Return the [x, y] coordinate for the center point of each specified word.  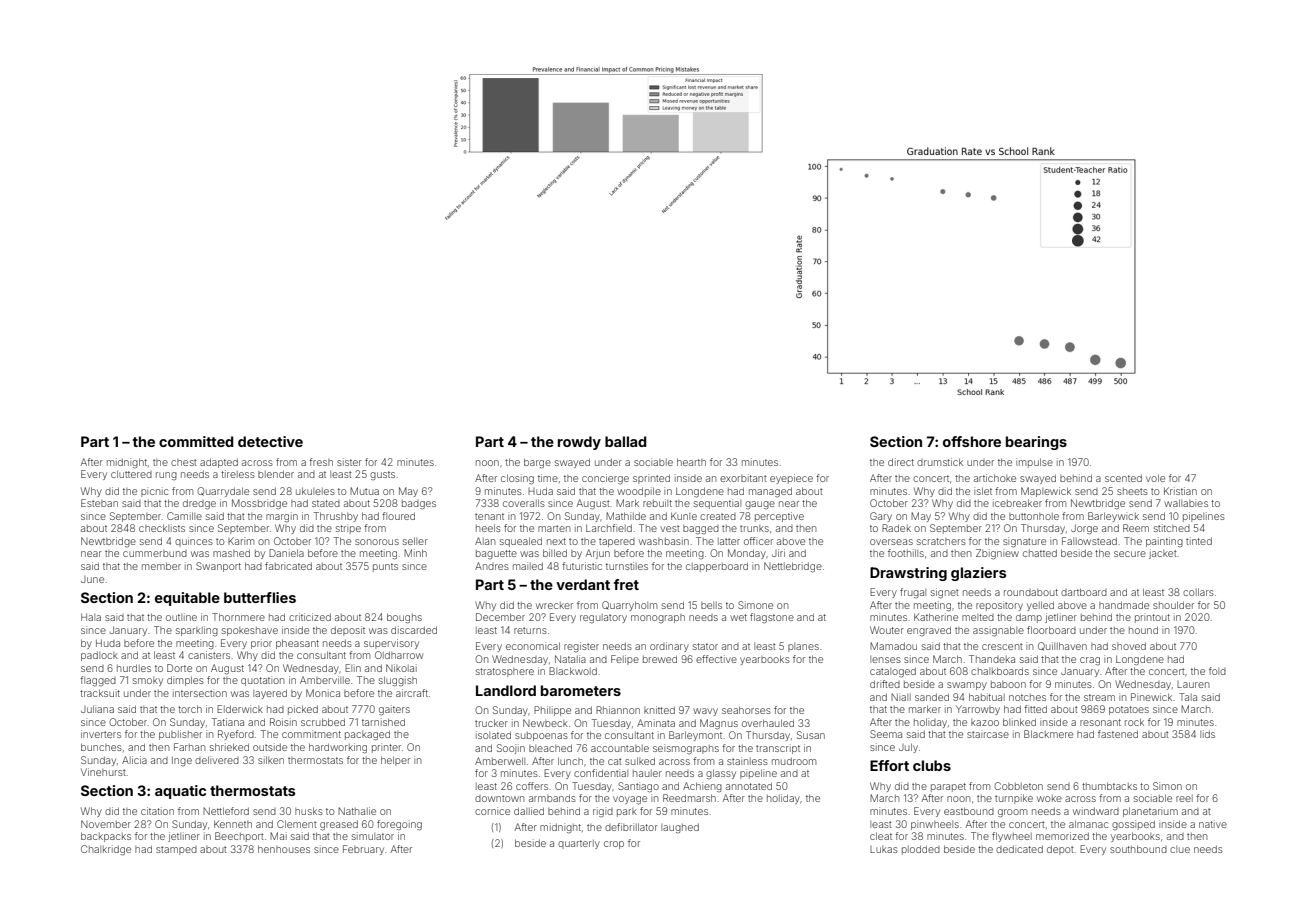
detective [270, 441]
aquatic [180, 792]
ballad [625, 441]
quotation [262, 681]
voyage [630, 800]
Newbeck [545, 723]
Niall [901, 697]
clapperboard [717, 567]
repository [999, 606]
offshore [972, 441]
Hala [91, 617]
